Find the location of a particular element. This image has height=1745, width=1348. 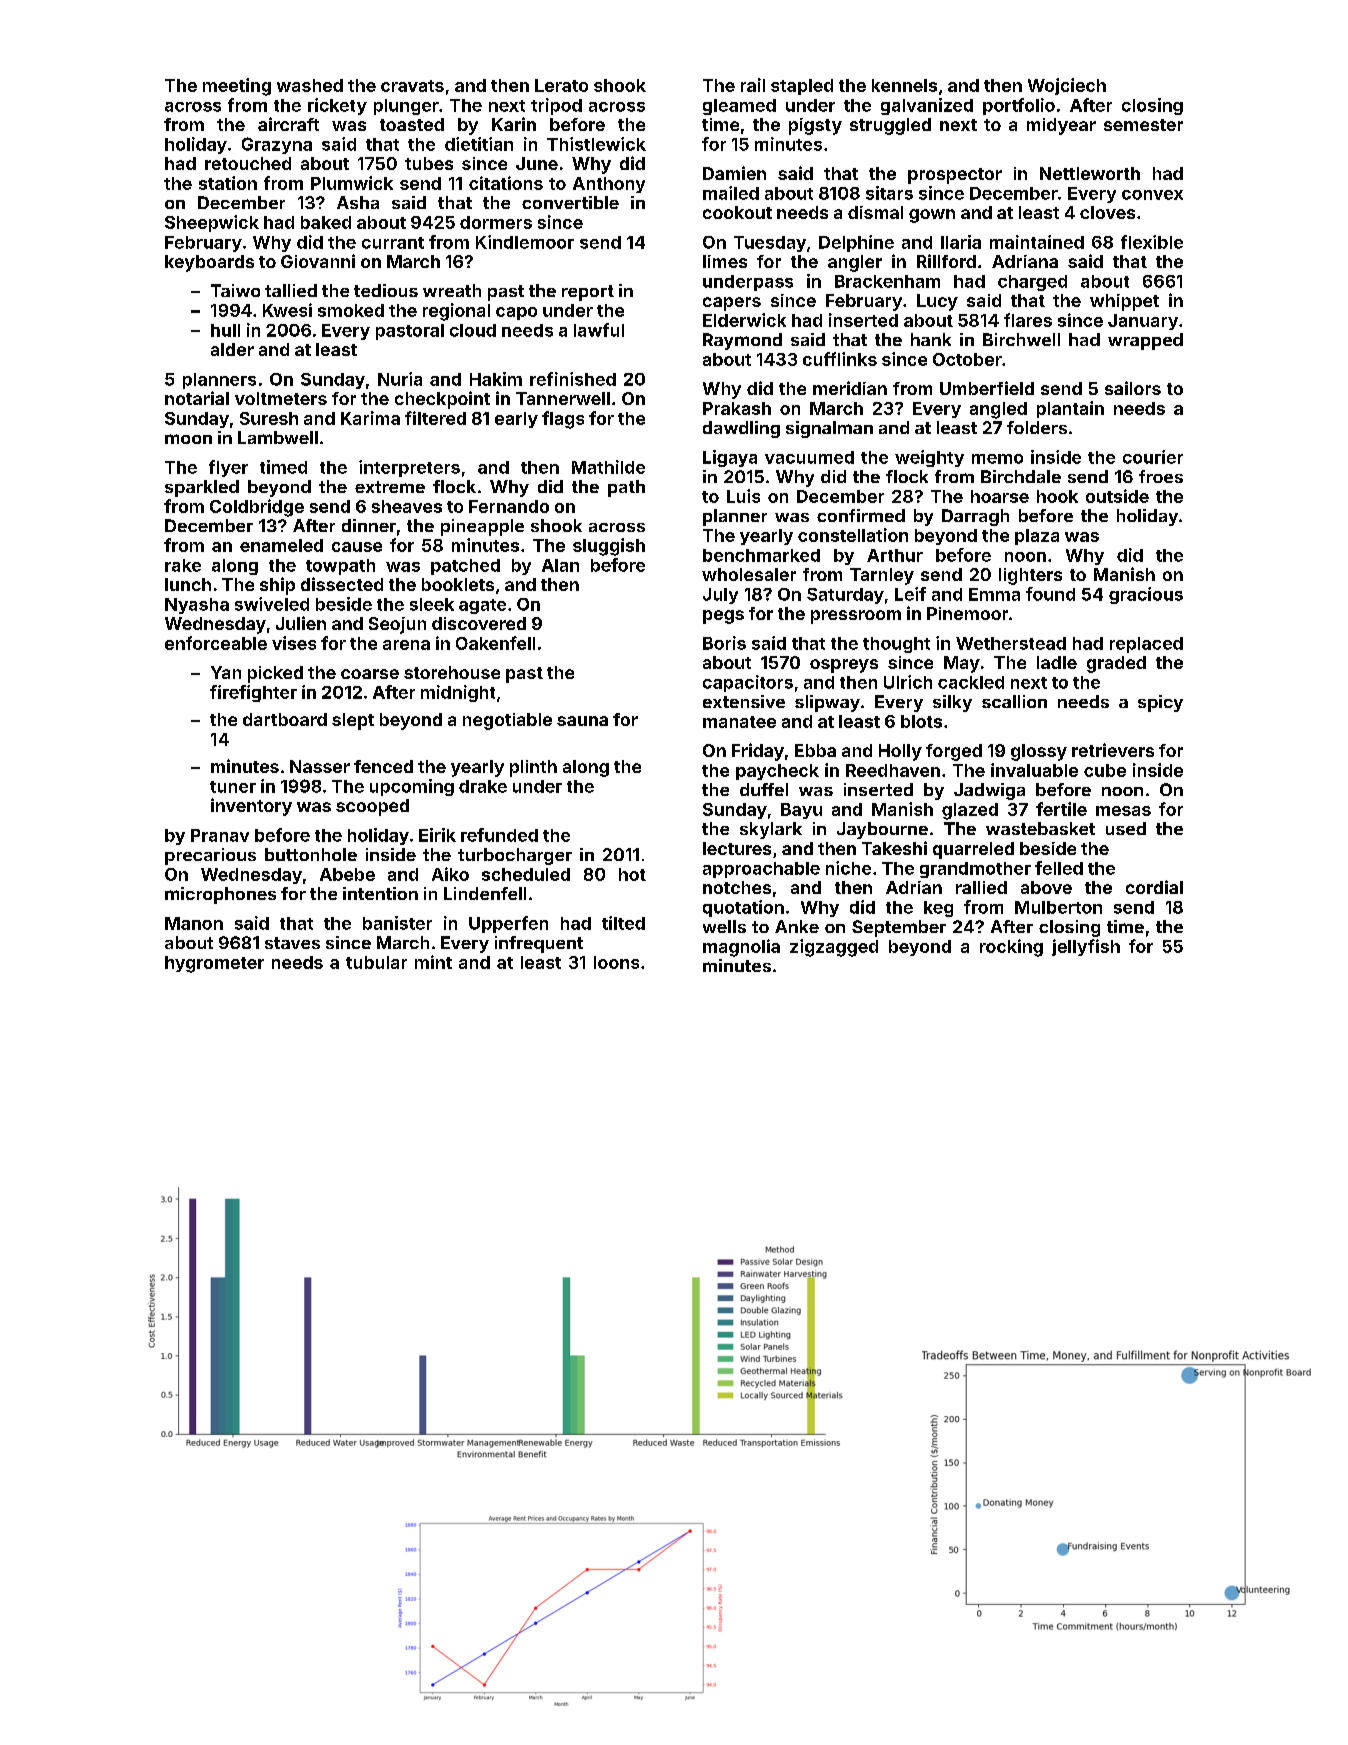

Lerato is located at coordinates (561, 85).
